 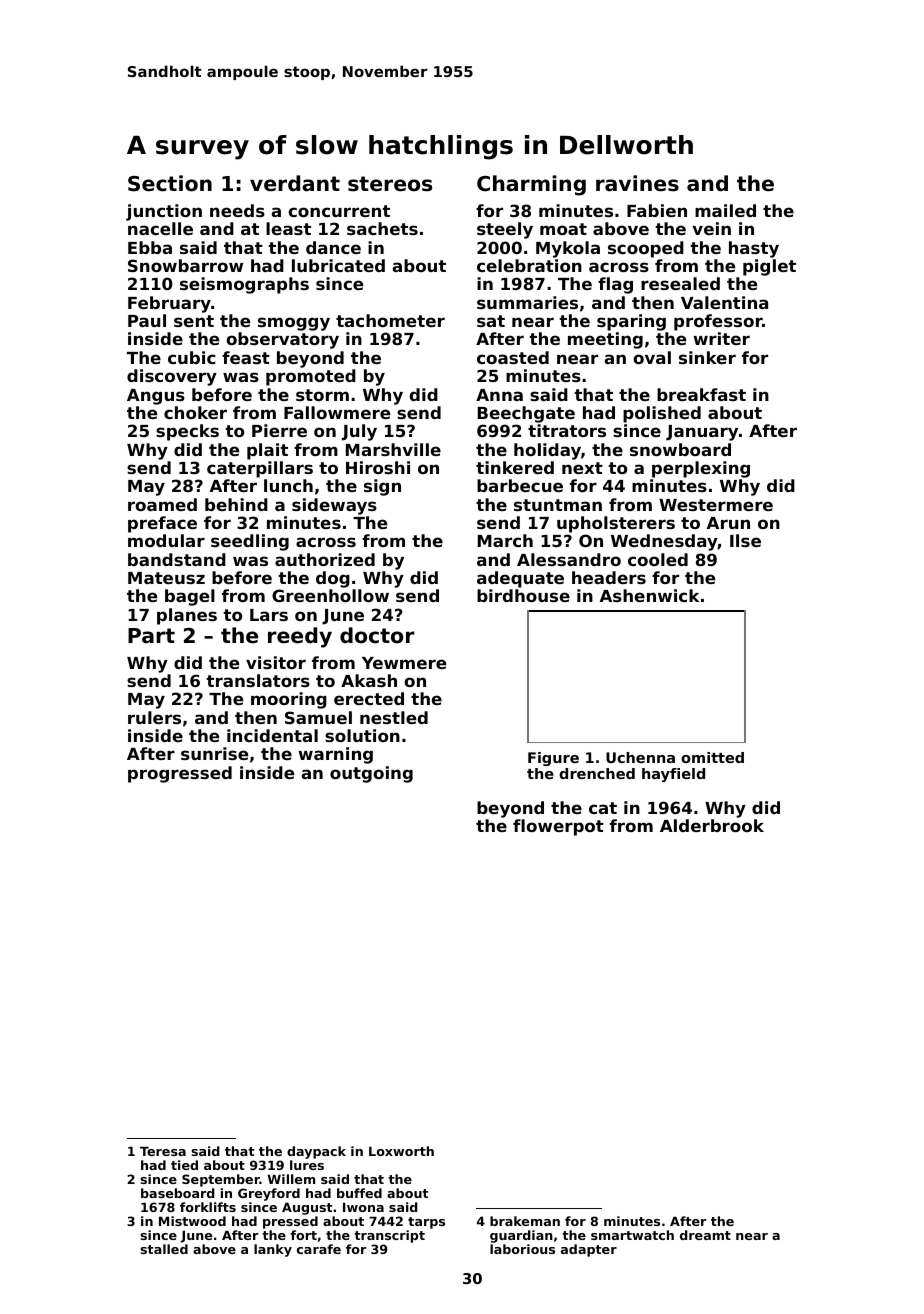 I want to click on warning, so click(x=335, y=755).
